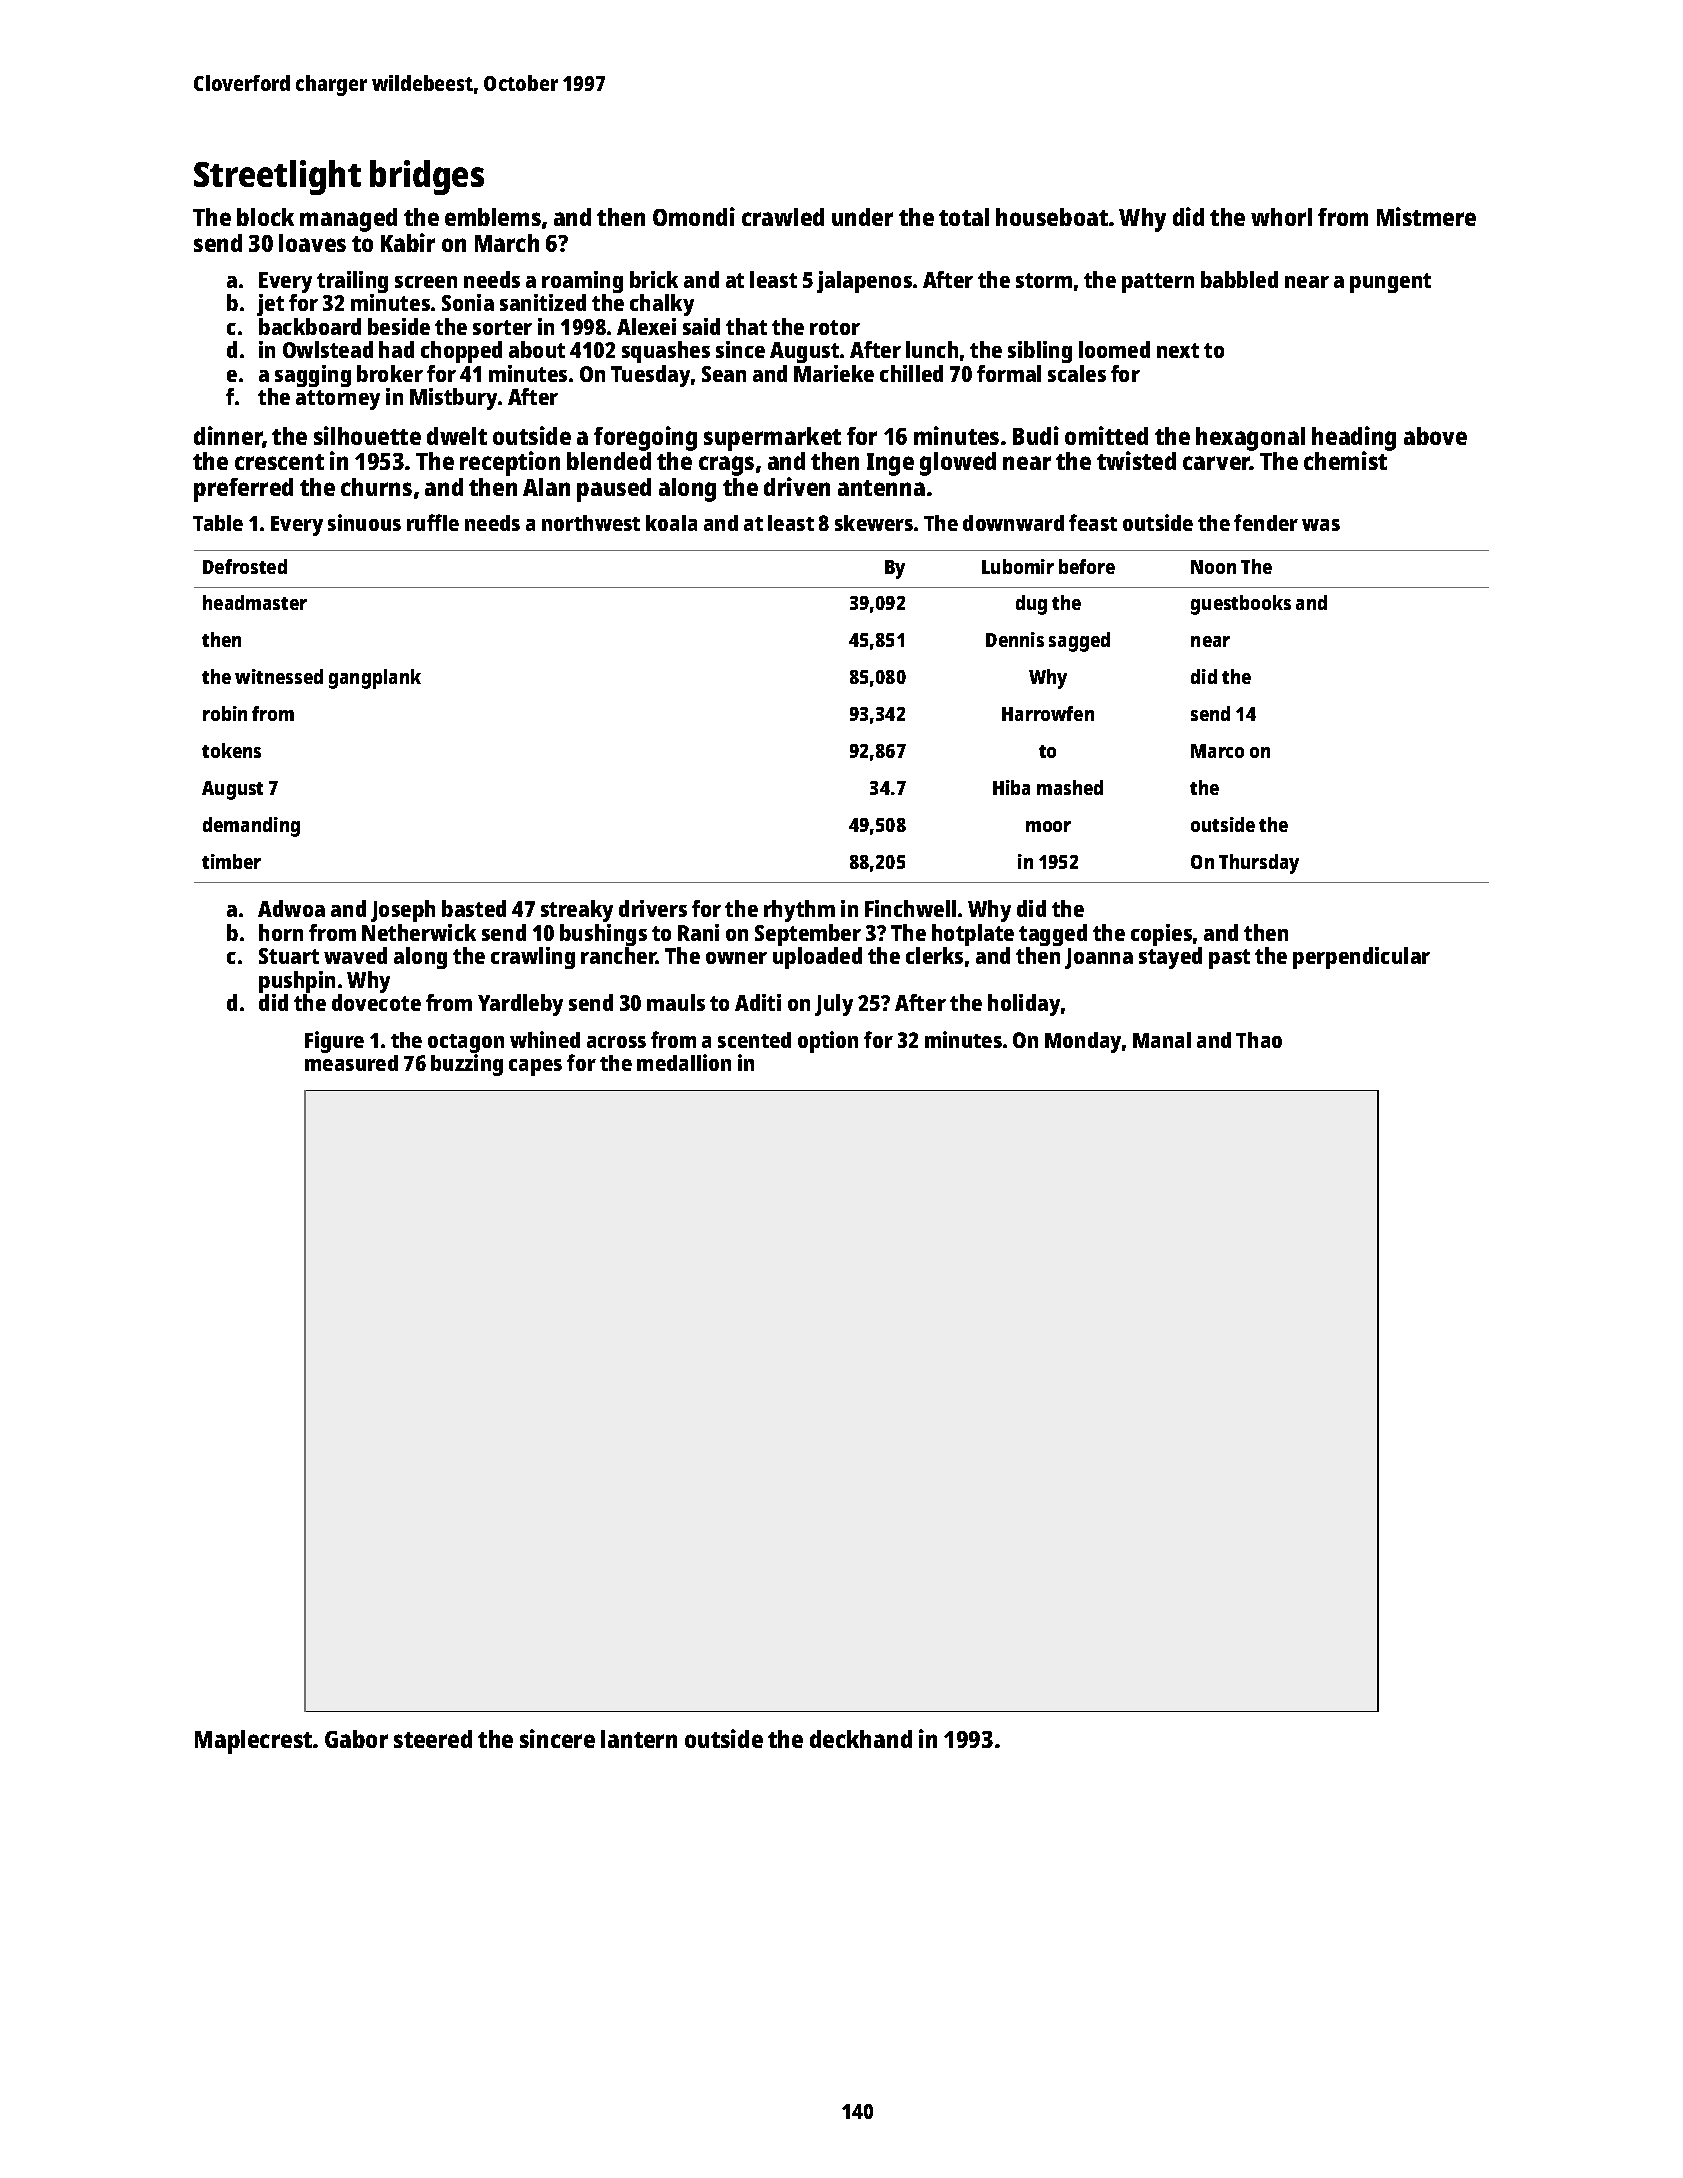  What do you see at coordinates (1281, 217) in the screenshot?
I see `whorl` at bounding box center [1281, 217].
